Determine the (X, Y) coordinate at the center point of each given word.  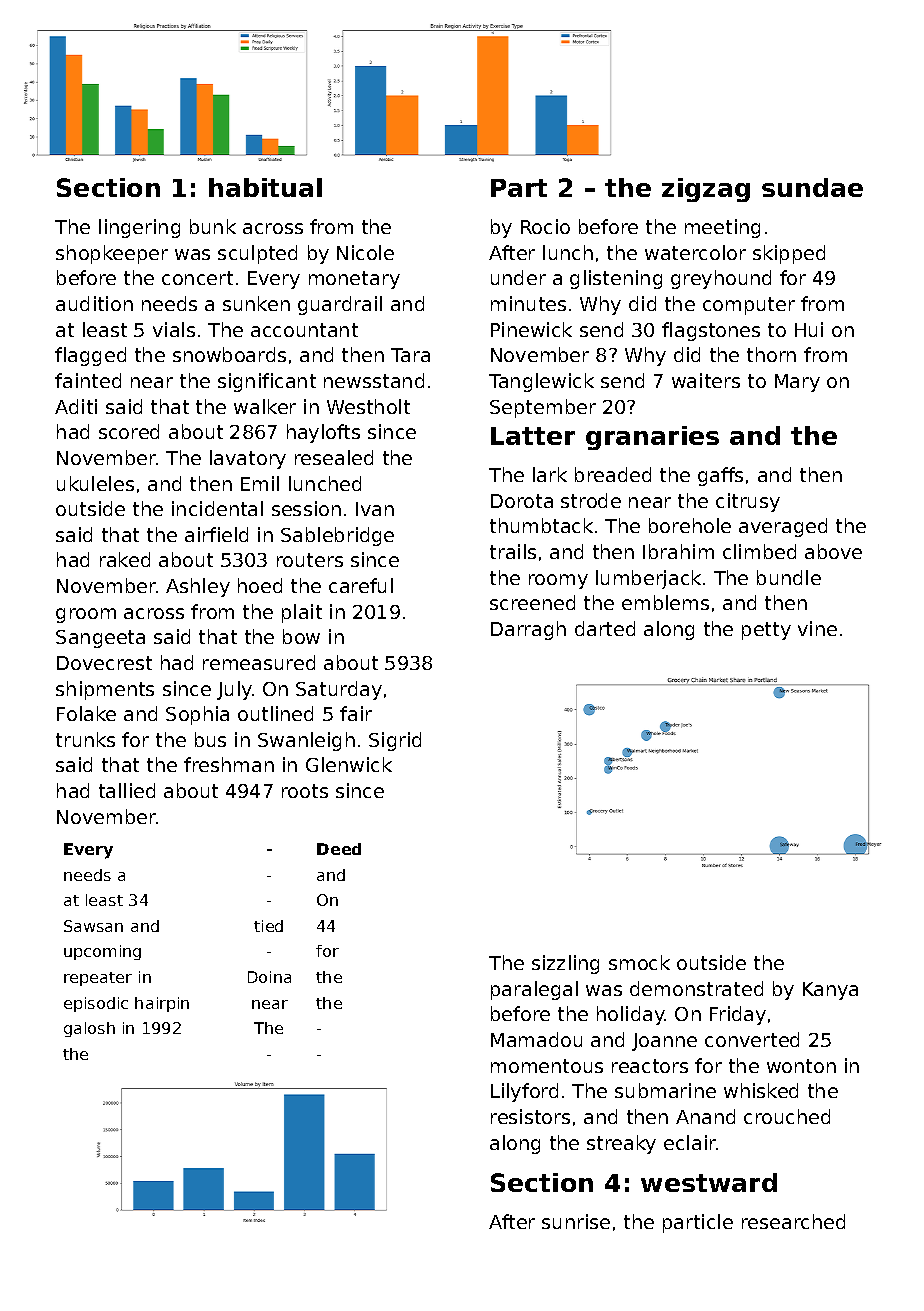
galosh (89, 1029)
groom (86, 615)
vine (817, 628)
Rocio (545, 226)
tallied (127, 790)
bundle (789, 577)
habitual (265, 187)
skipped (789, 254)
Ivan (375, 509)
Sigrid (395, 741)
